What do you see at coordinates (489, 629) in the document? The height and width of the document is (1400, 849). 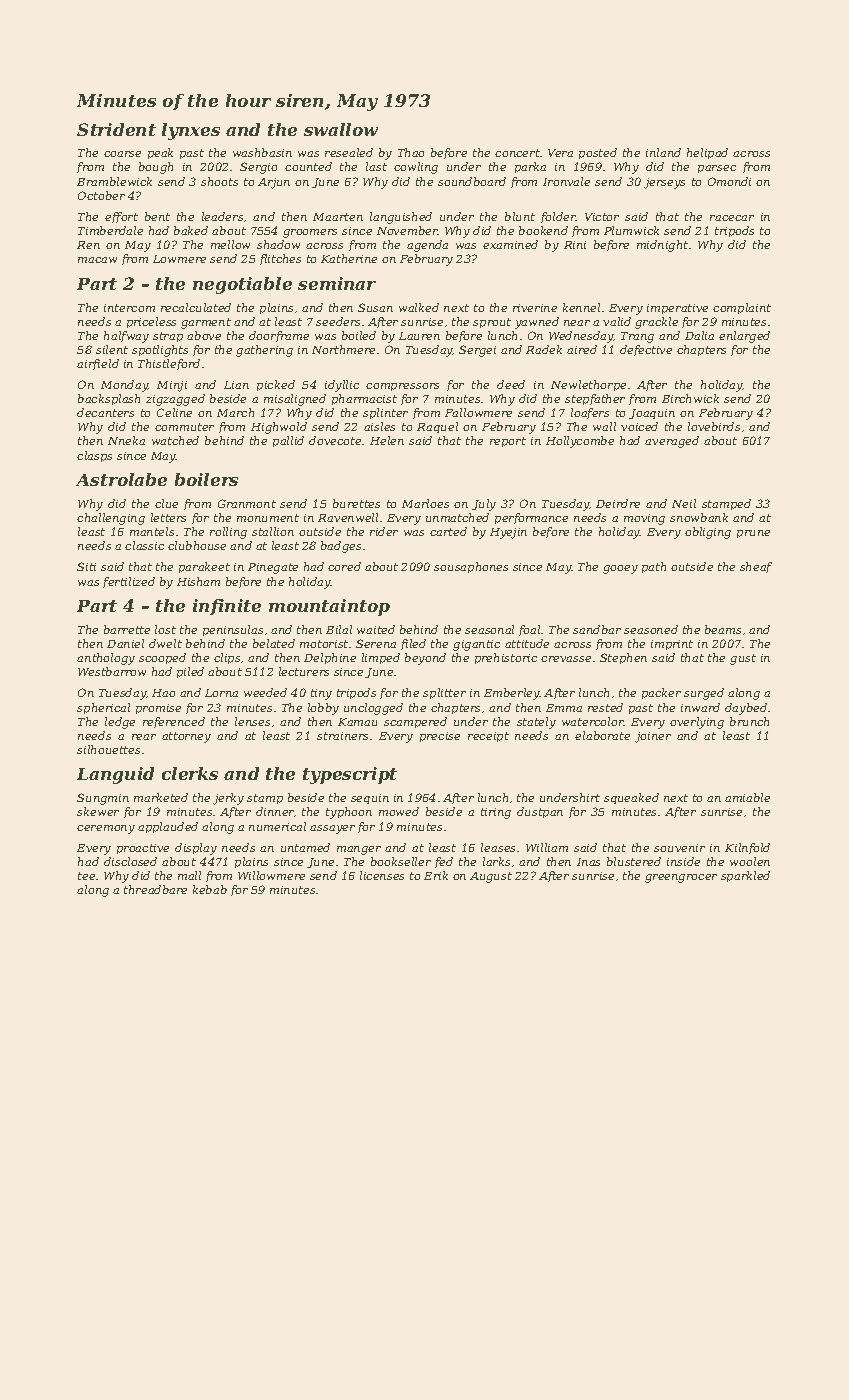 I see `seasonal` at bounding box center [489, 629].
